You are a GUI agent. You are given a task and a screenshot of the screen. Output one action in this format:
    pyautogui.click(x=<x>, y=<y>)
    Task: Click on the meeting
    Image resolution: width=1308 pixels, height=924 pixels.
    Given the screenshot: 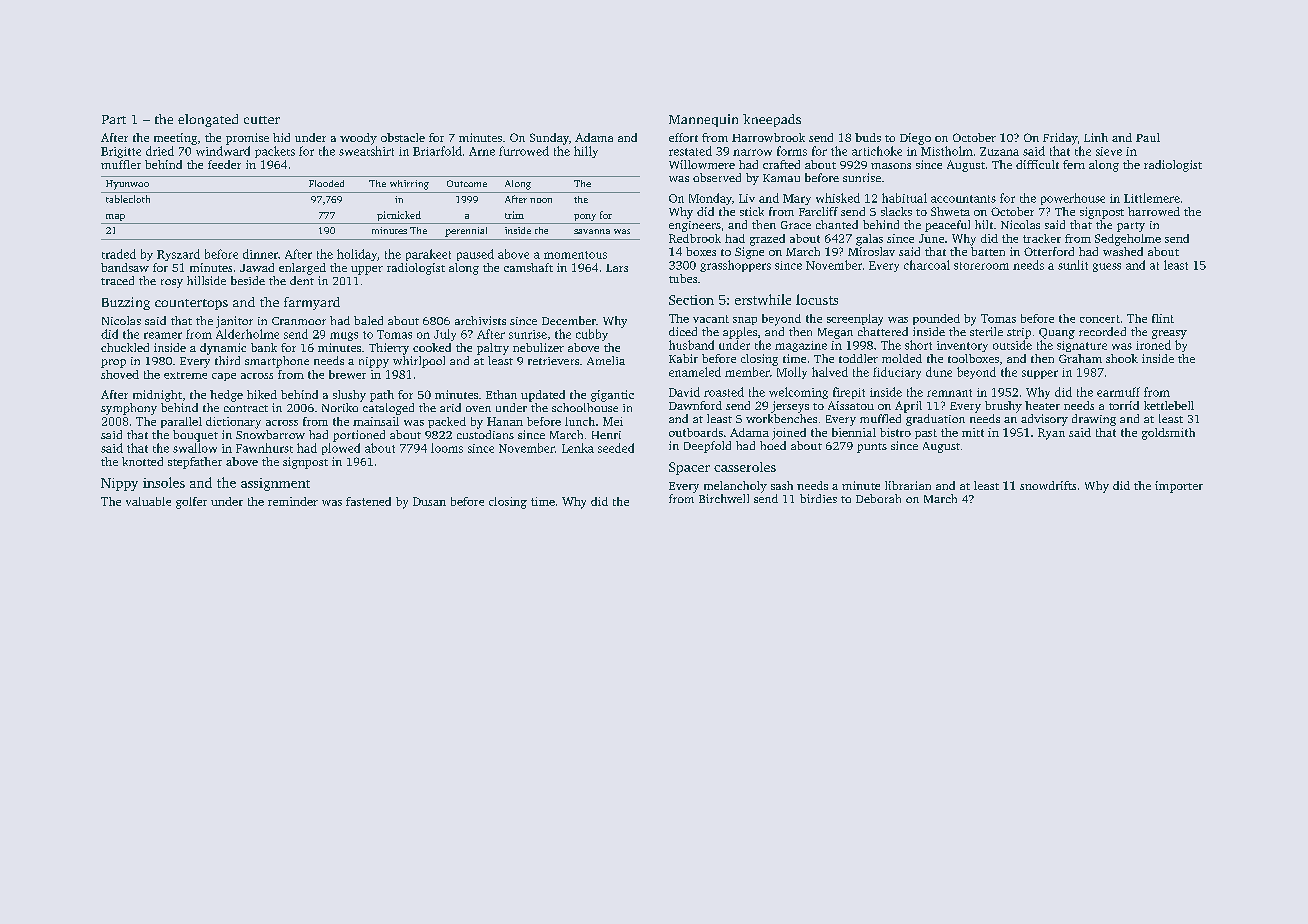 What is the action you would take?
    pyautogui.click(x=175, y=139)
